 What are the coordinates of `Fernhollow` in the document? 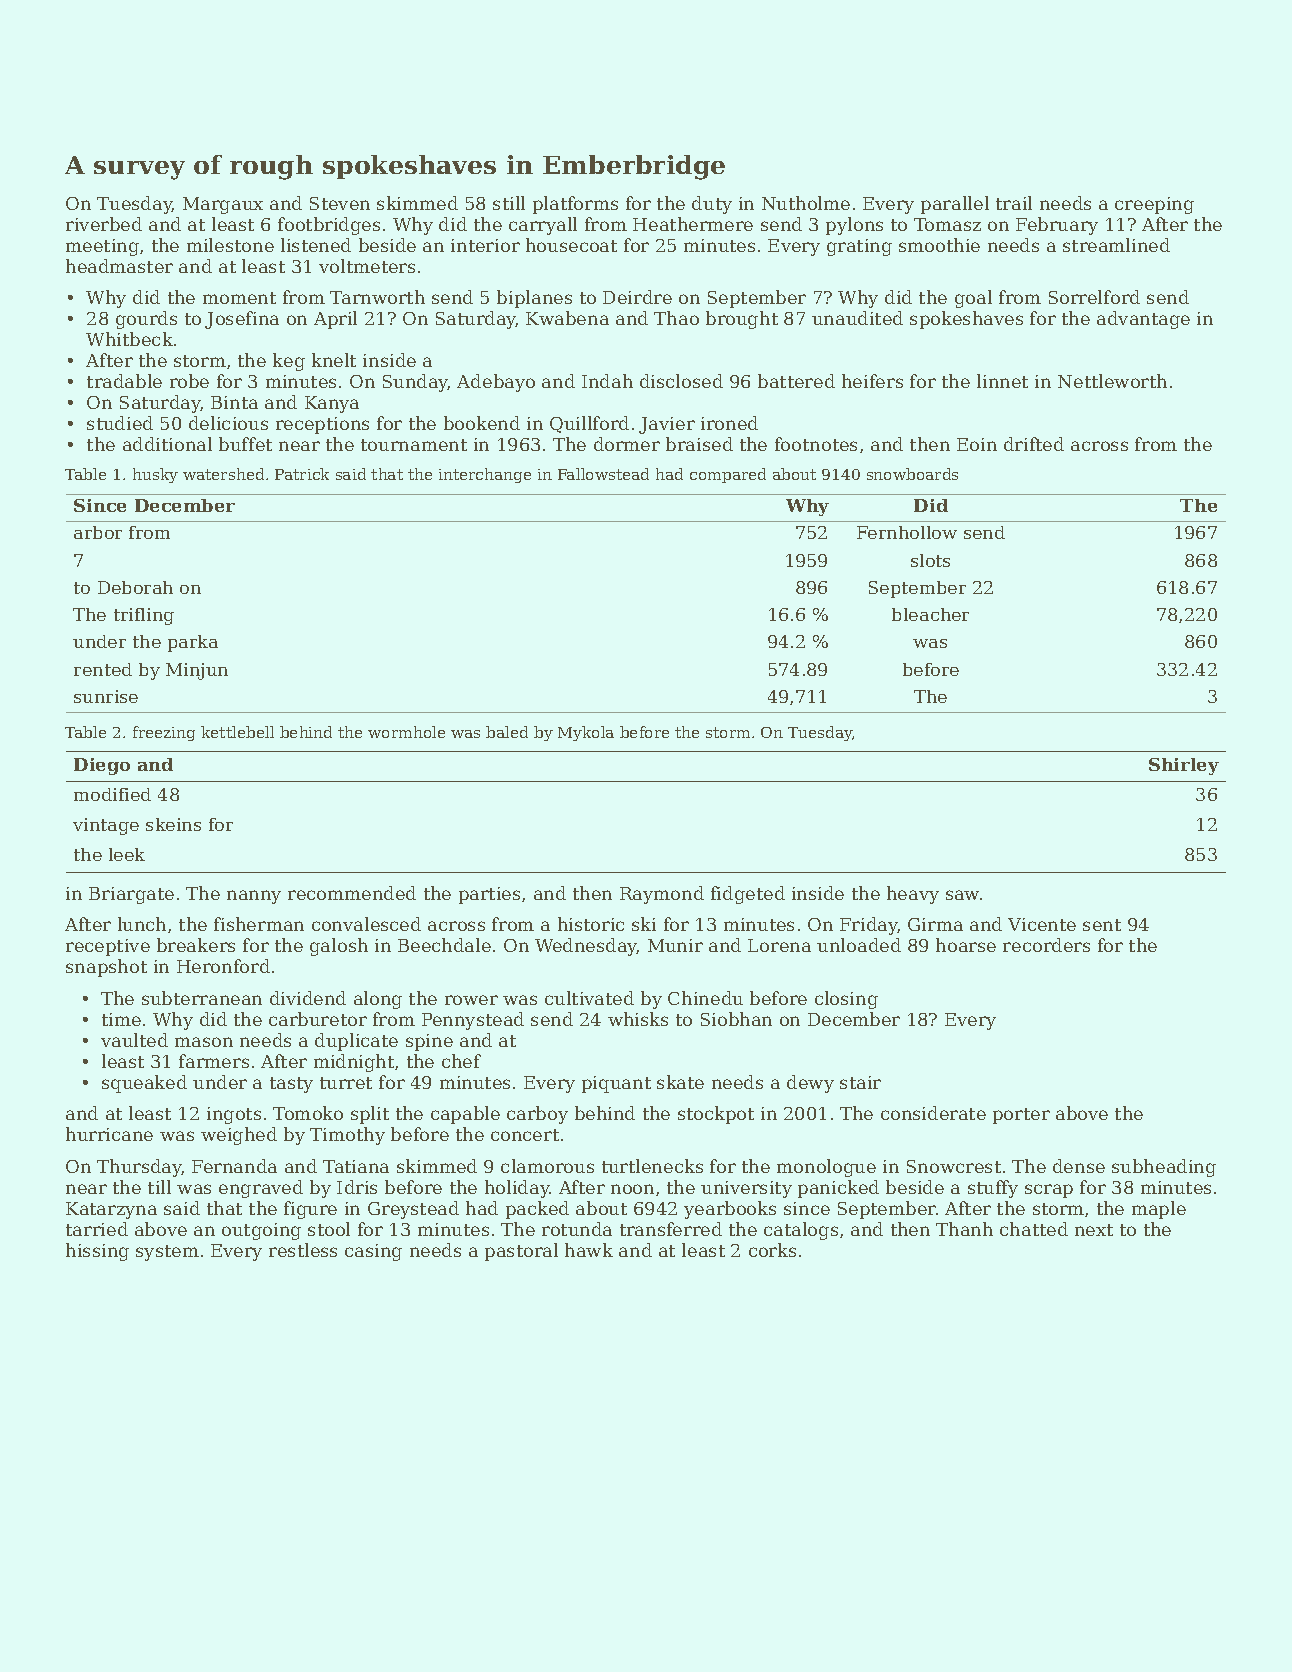 It's located at (907, 532).
